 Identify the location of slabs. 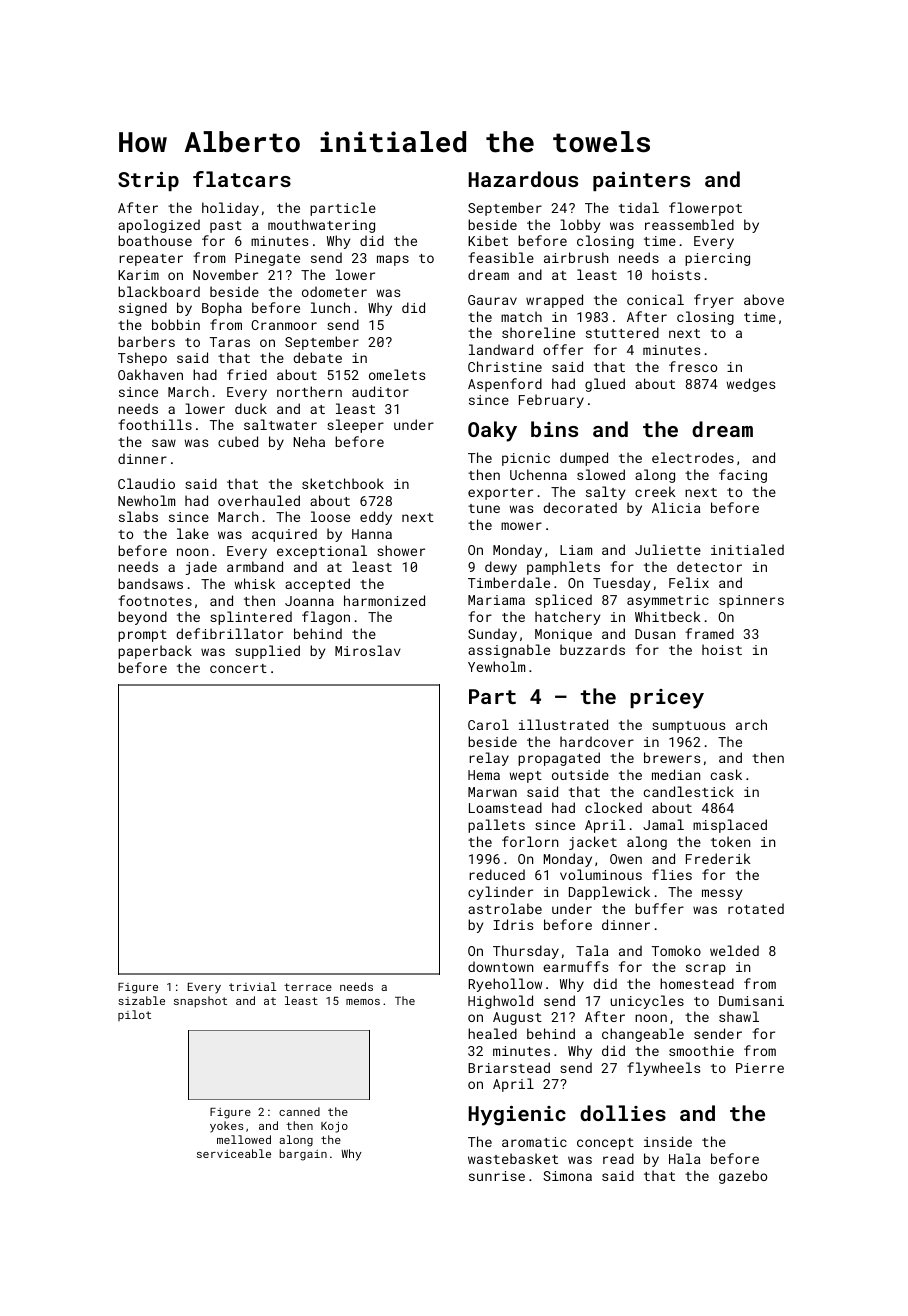
(138, 516).
